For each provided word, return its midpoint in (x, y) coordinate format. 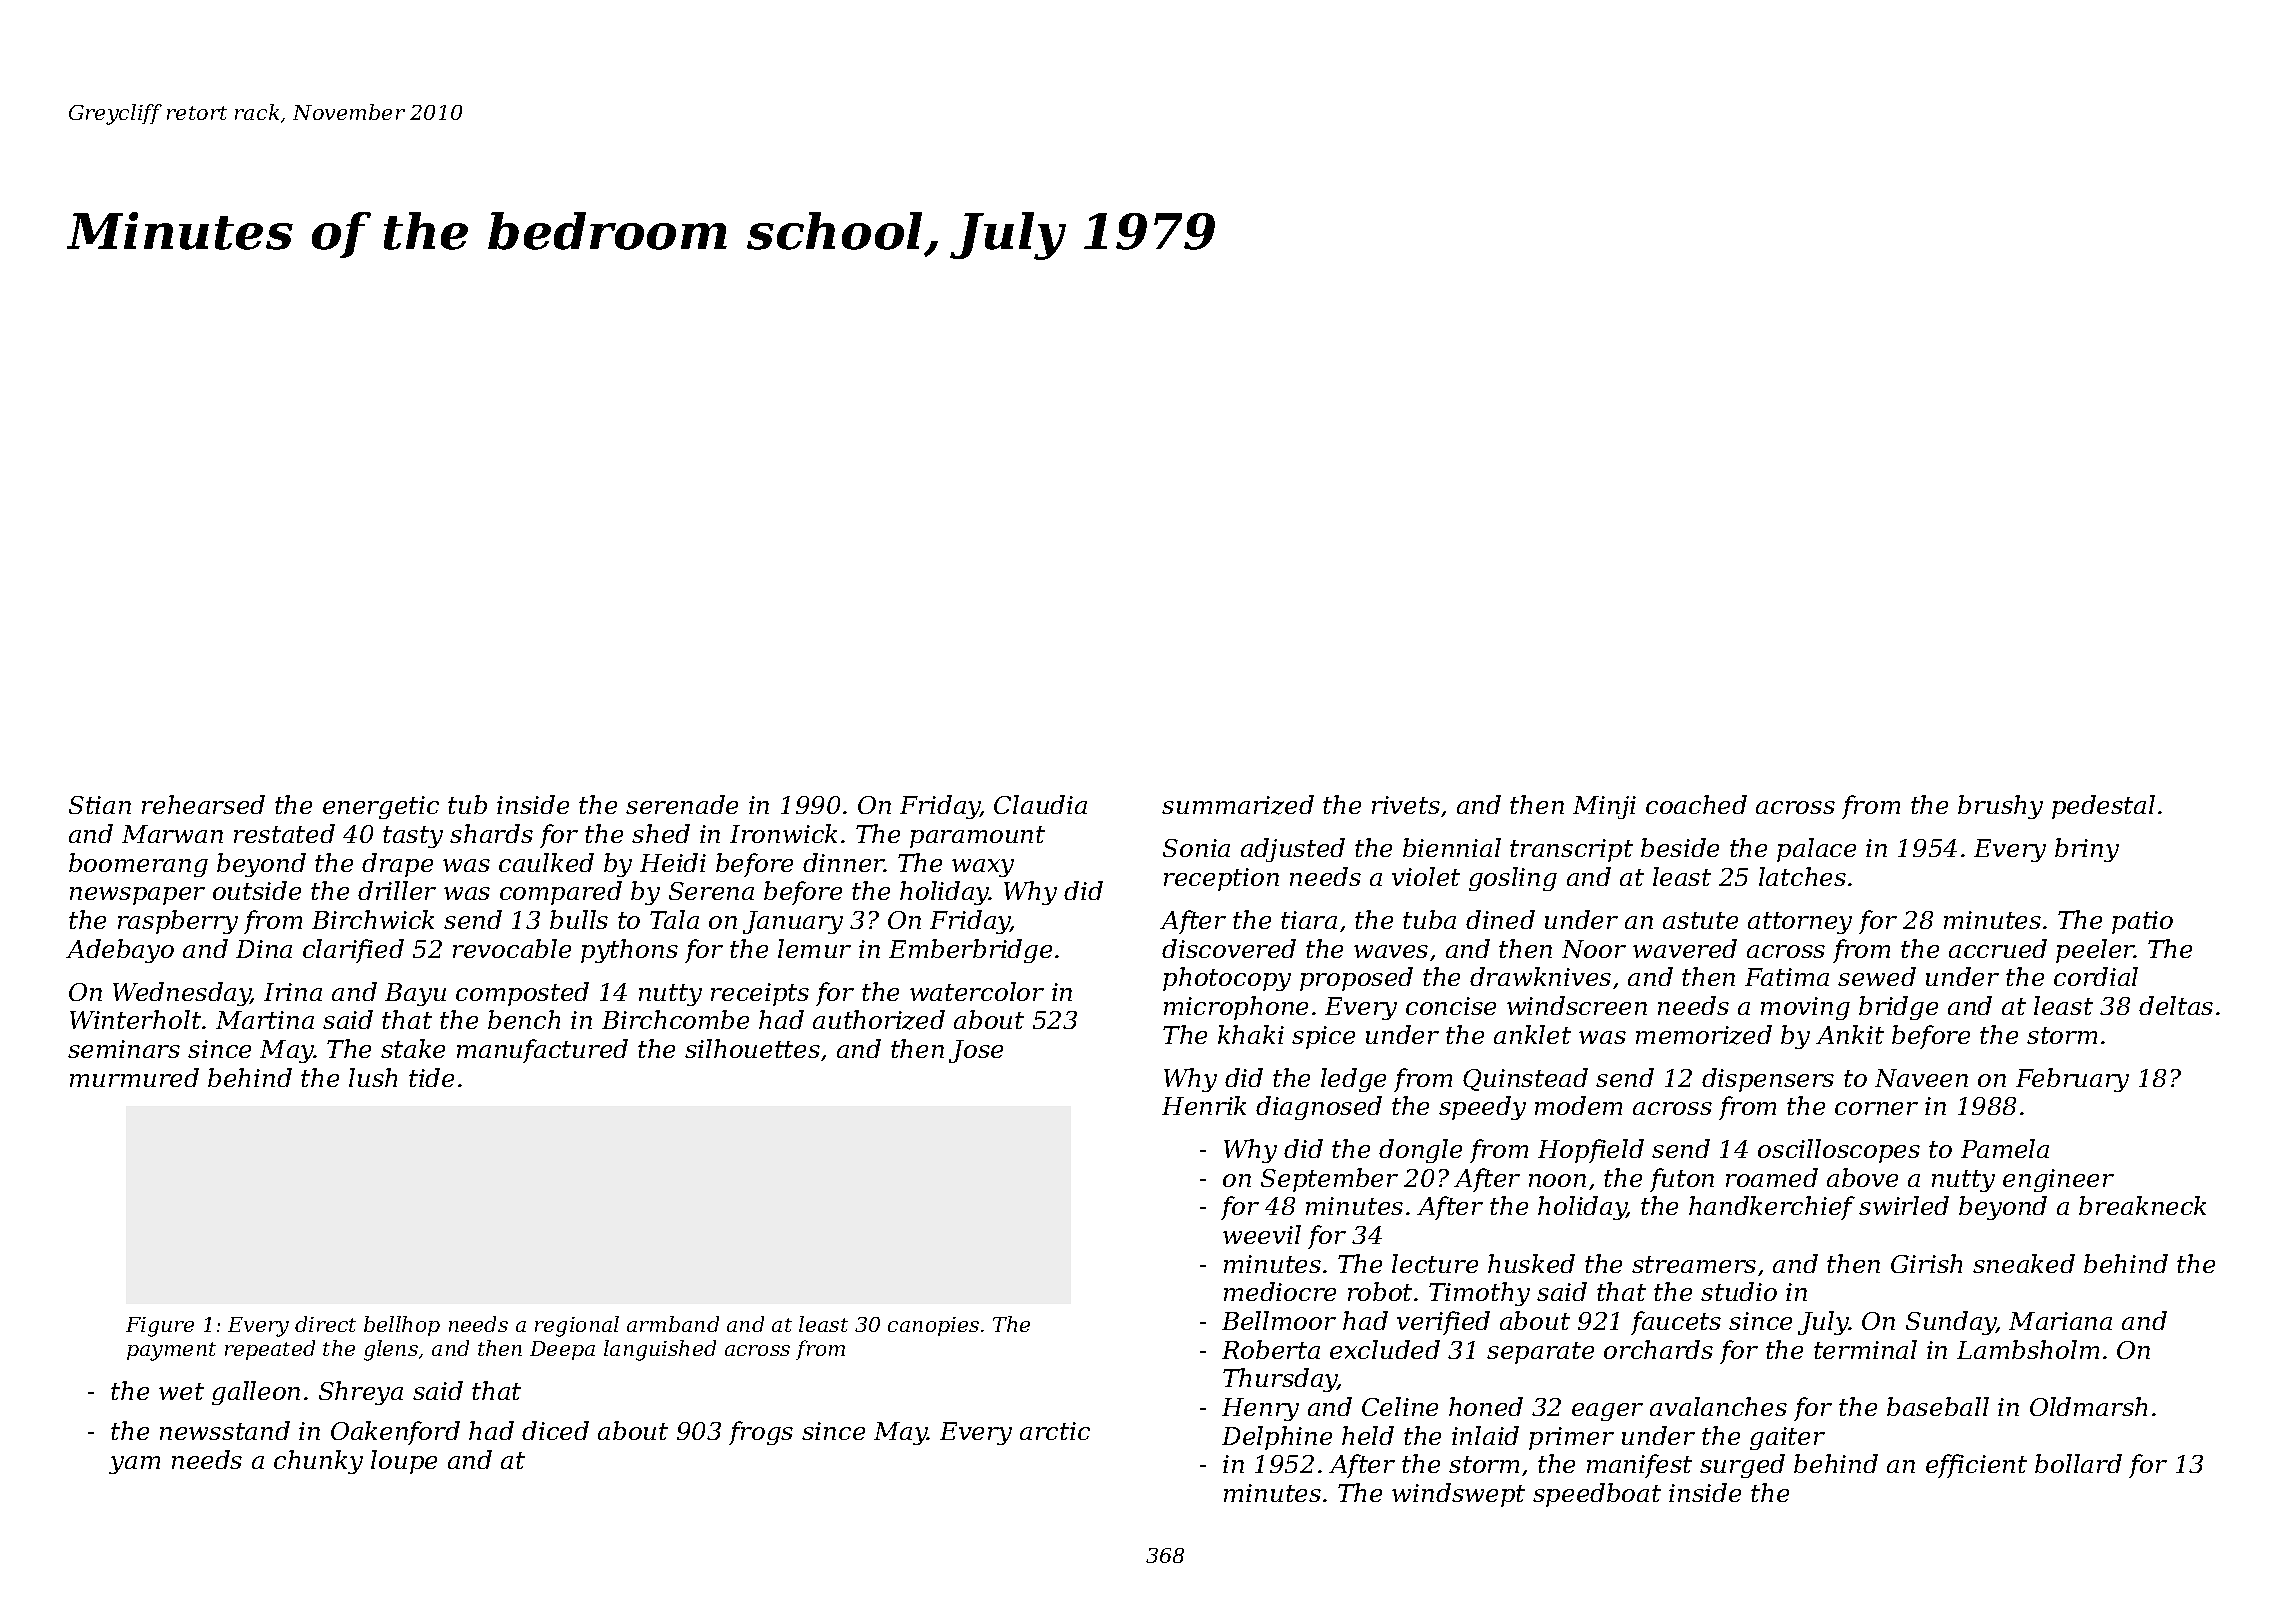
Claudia (1040, 804)
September (1329, 1180)
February (2072, 1080)
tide (431, 1077)
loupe (404, 1462)
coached (1696, 804)
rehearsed (203, 804)
